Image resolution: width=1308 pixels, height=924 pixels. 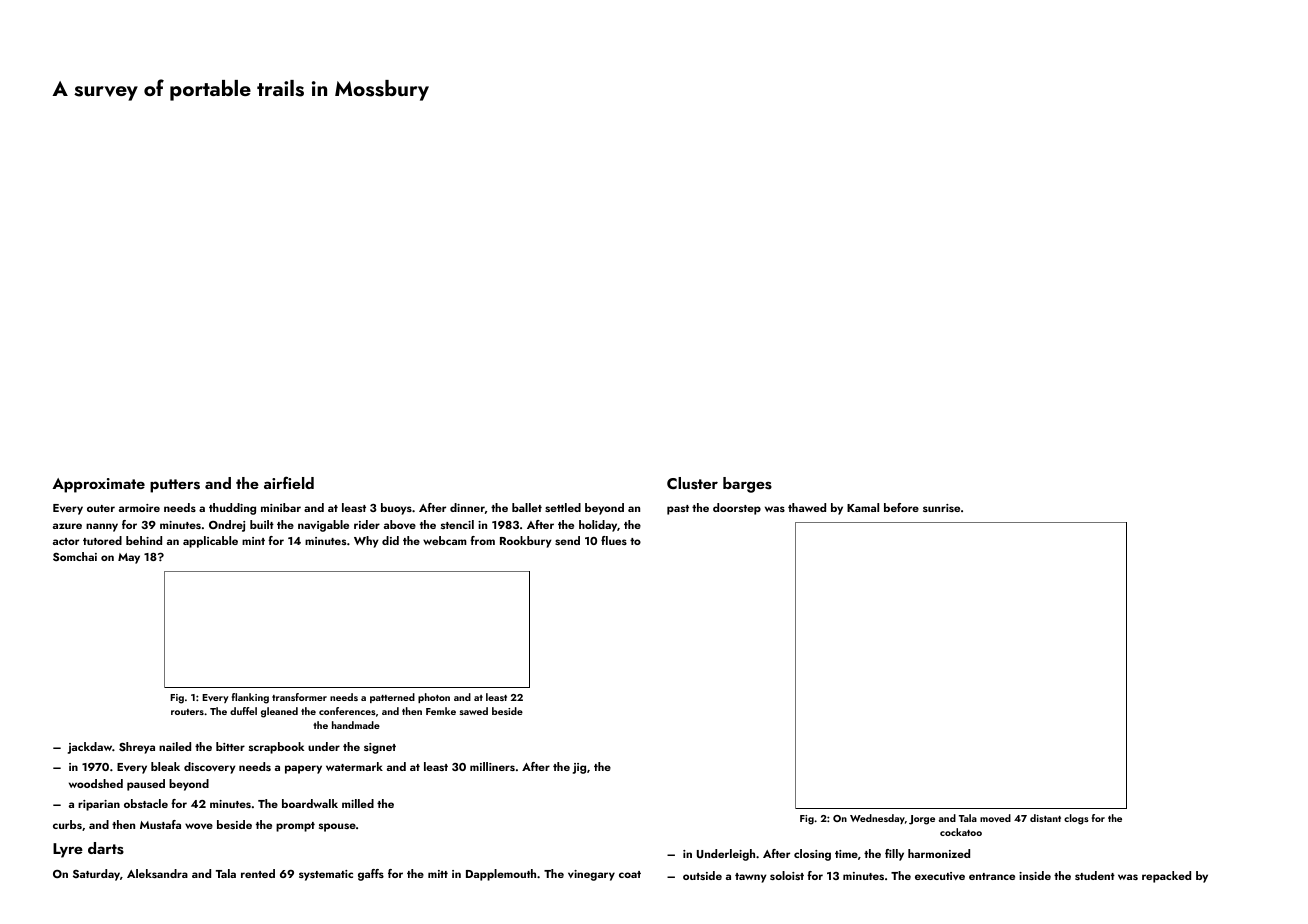 What do you see at coordinates (737, 509) in the image?
I see `doorstep` at bounding box center [737, 509].
